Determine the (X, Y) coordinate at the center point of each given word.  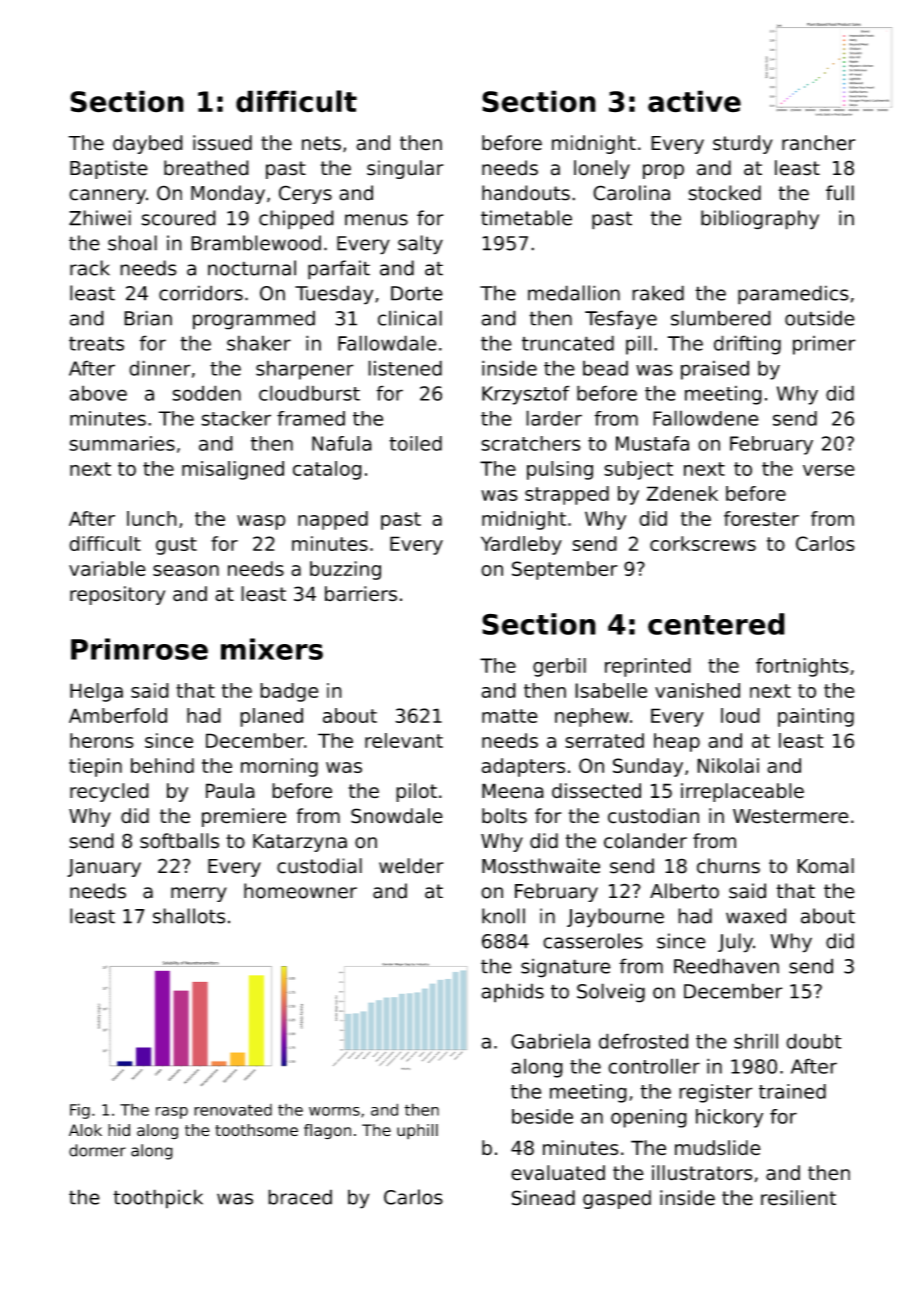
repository (117, 595)
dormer (97, 1150)
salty (420, 245)
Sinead (543, 1198)
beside (542, 1116)
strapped (567, 495)
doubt (814, 1041)
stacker (236, 418)
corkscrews (703, 543)
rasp (172, 1113)
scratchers (531, 443)
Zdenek (682, 493)
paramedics (793, 295)
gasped (617, 1199)
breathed (206, 168)
